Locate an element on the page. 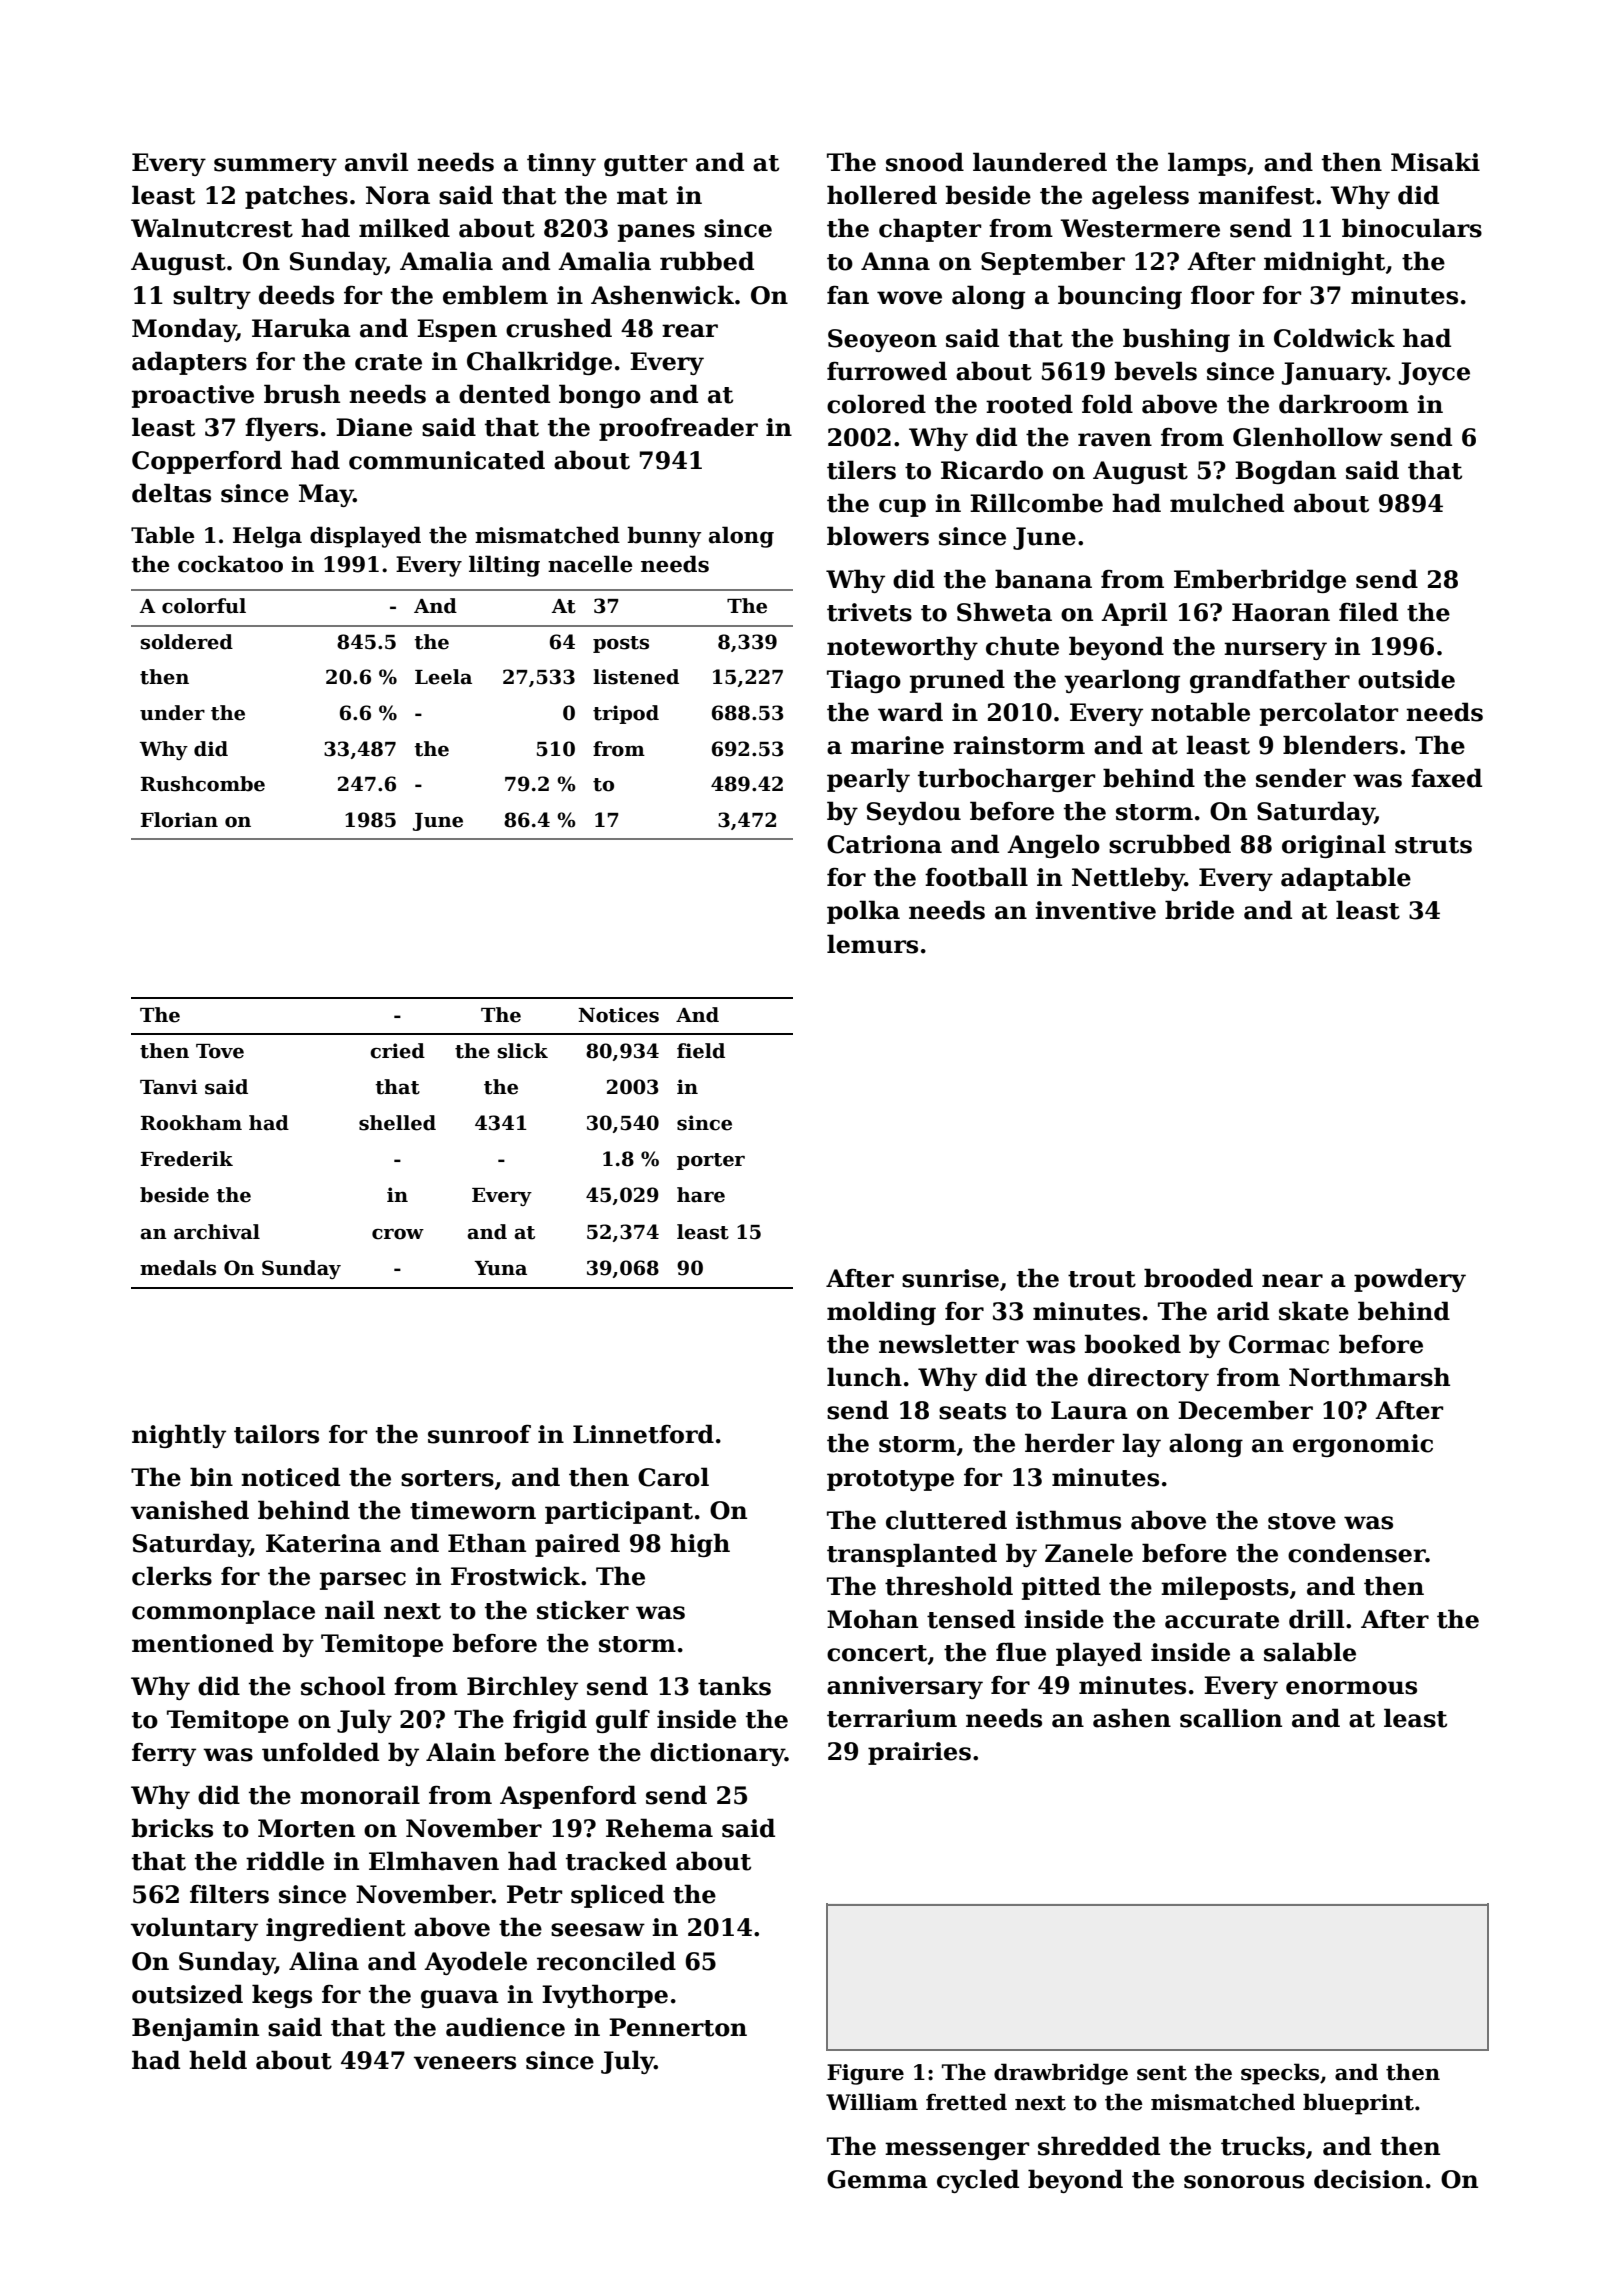 The height and width of the page is (2292, 1620). held is located at coordinates (218, 2060).
